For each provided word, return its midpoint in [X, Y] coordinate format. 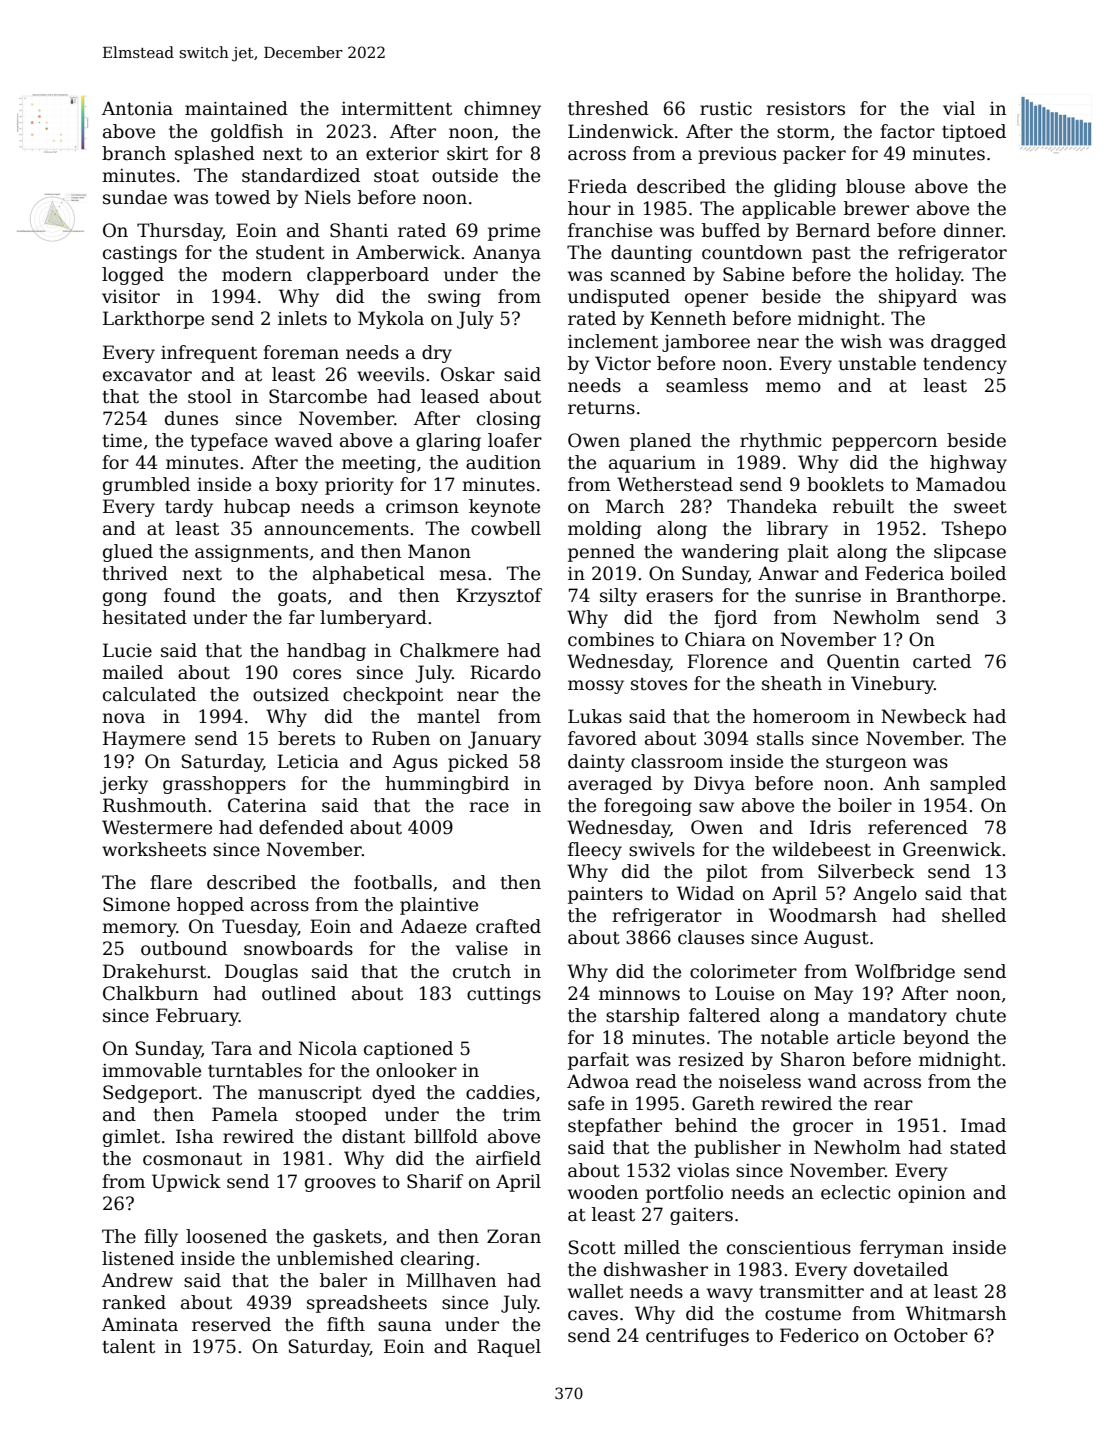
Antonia [137, 108]
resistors [805, 109]
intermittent [396, 109]
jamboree [706, 343]
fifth [346, 1324]
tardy [189, 508]
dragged [968, 343]
